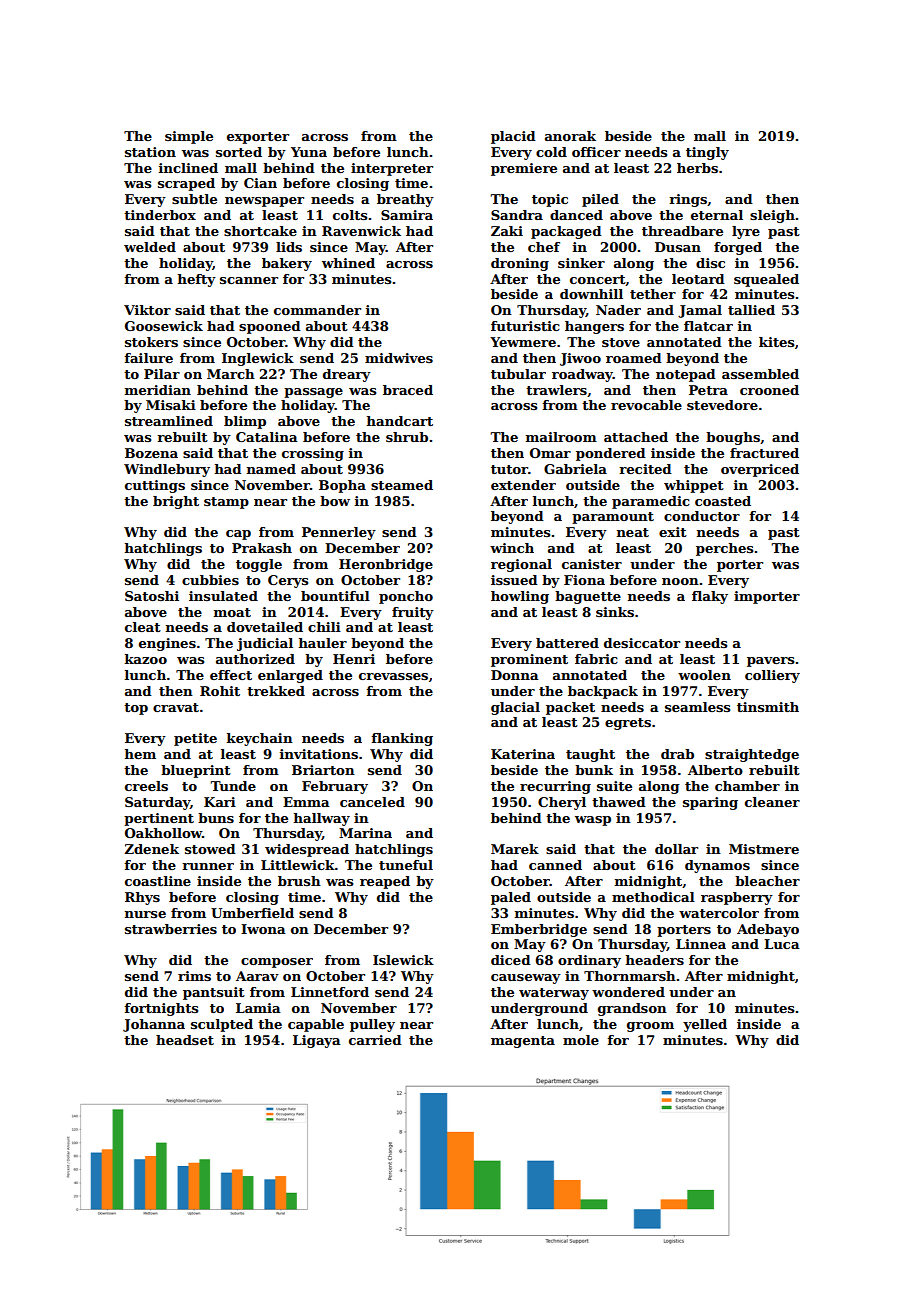 The height and width of the screenshot is (1311, 924). Describe the element at coordinates (596, 152) in the screenshot. I see `officer` at that location.
